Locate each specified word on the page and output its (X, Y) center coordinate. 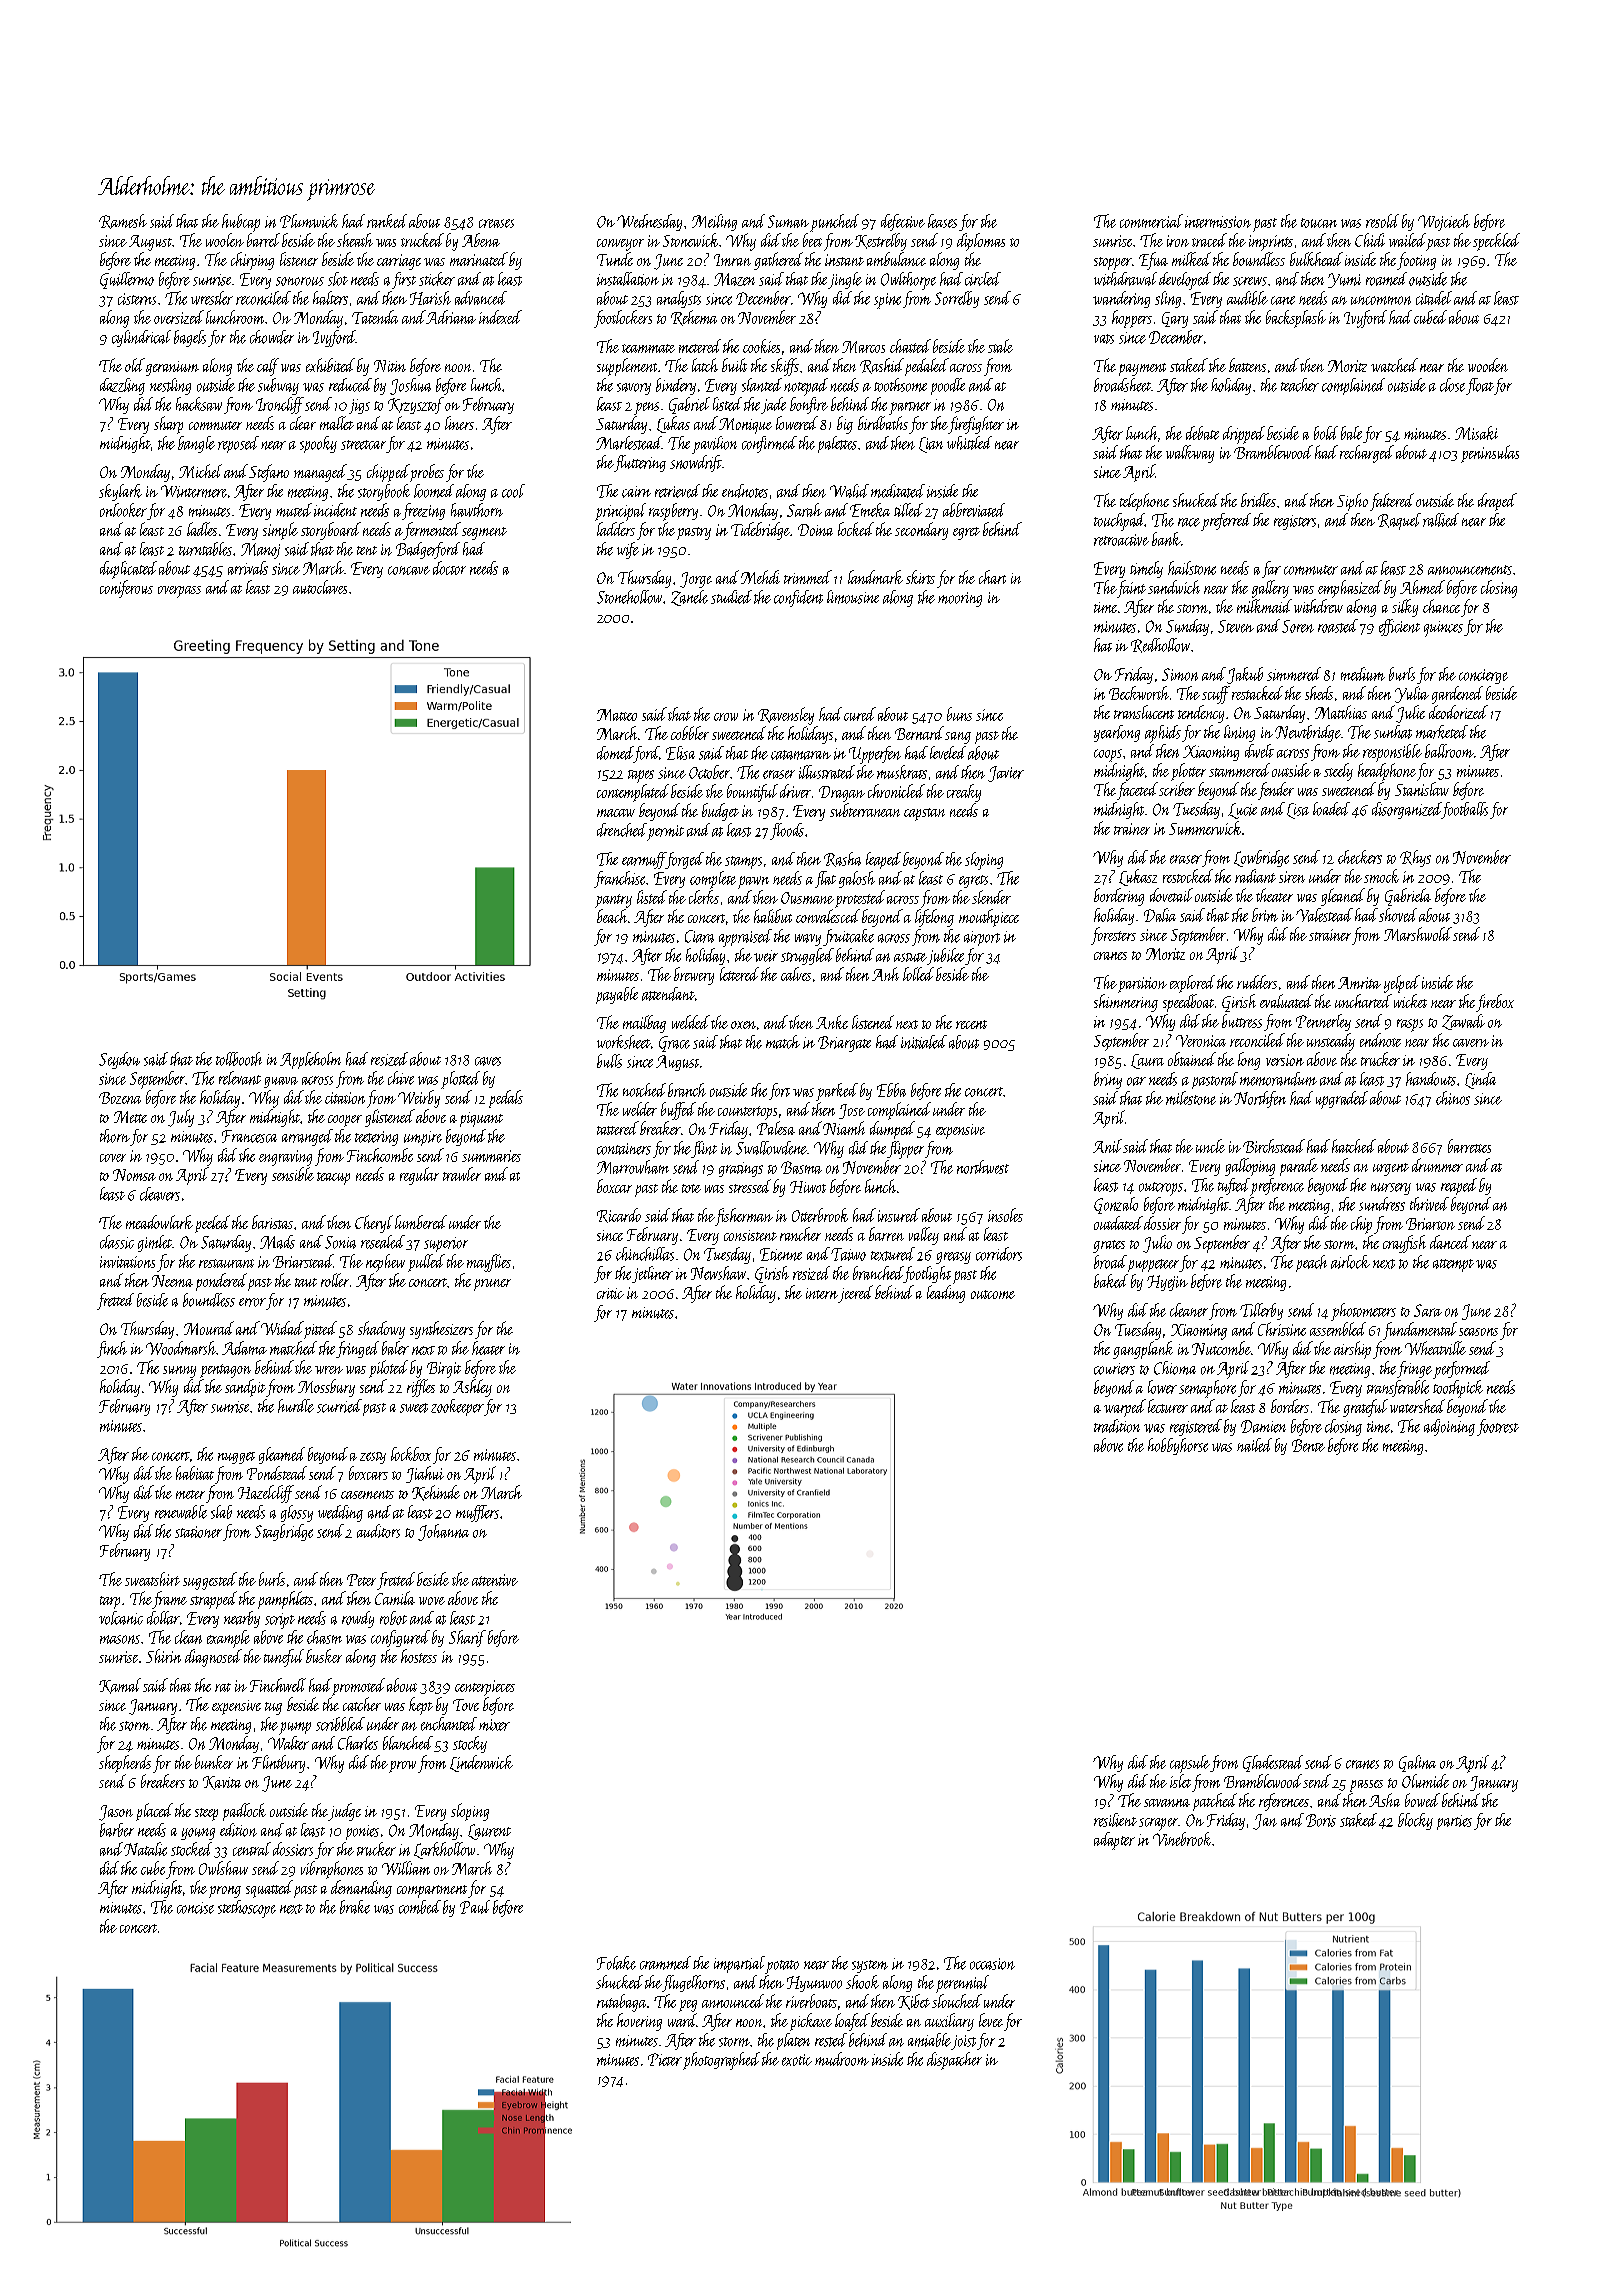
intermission (1218, 222)
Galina (1417, 1763)
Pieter (665, 2059)
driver (795, 791)
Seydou (119, 1060)
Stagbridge (284, 1532)
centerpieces (485, 1688)
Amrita (1359, 983)
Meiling (714, 222)
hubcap (241, 223)
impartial (739, 1964)
